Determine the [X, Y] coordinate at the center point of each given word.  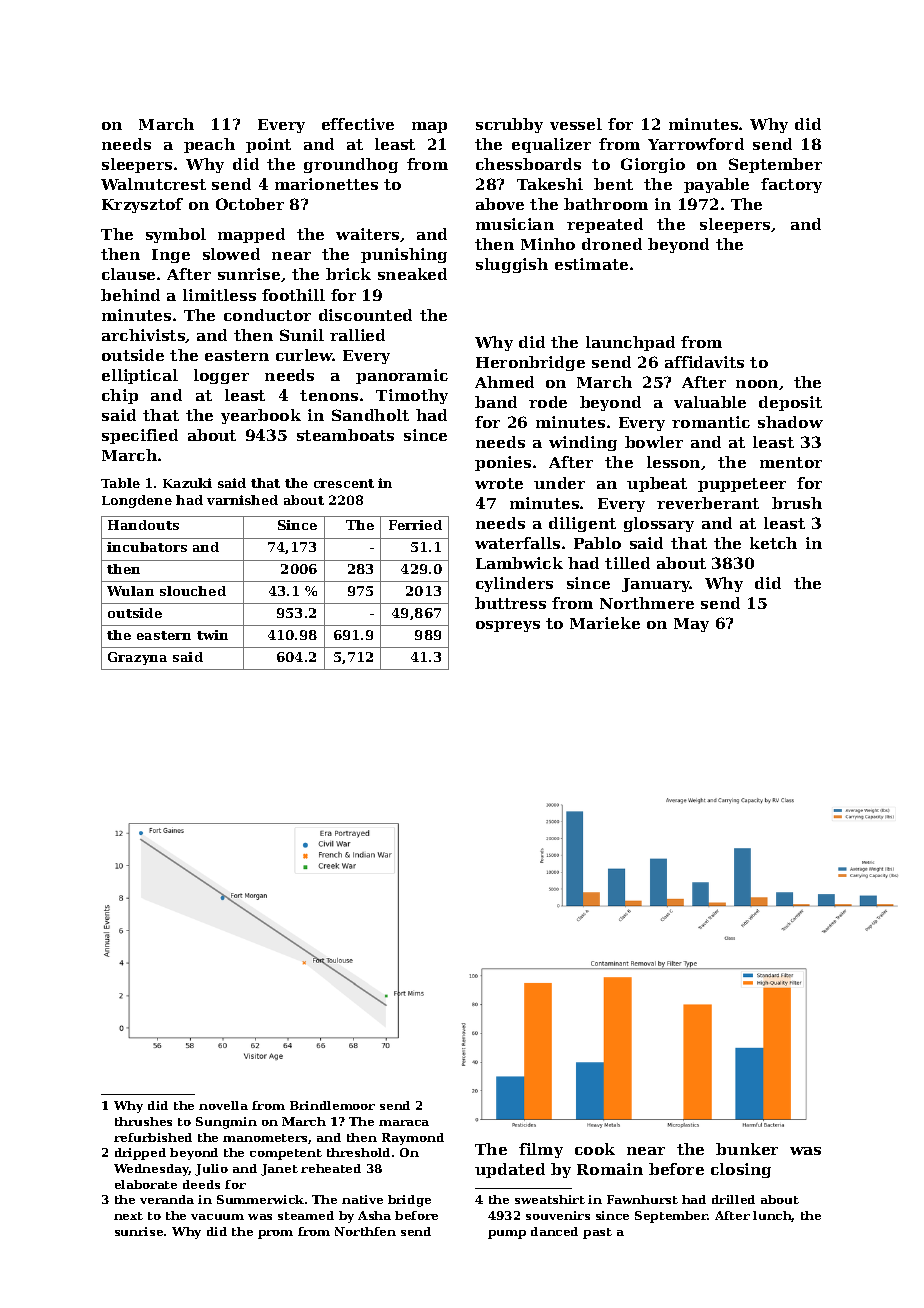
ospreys [508, 626]
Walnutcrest [153, 184]
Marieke [605, 623]
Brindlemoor [332, 1105]
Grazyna [137, 658]
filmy [541, 1150]
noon [757, 384]
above [500, 204]
